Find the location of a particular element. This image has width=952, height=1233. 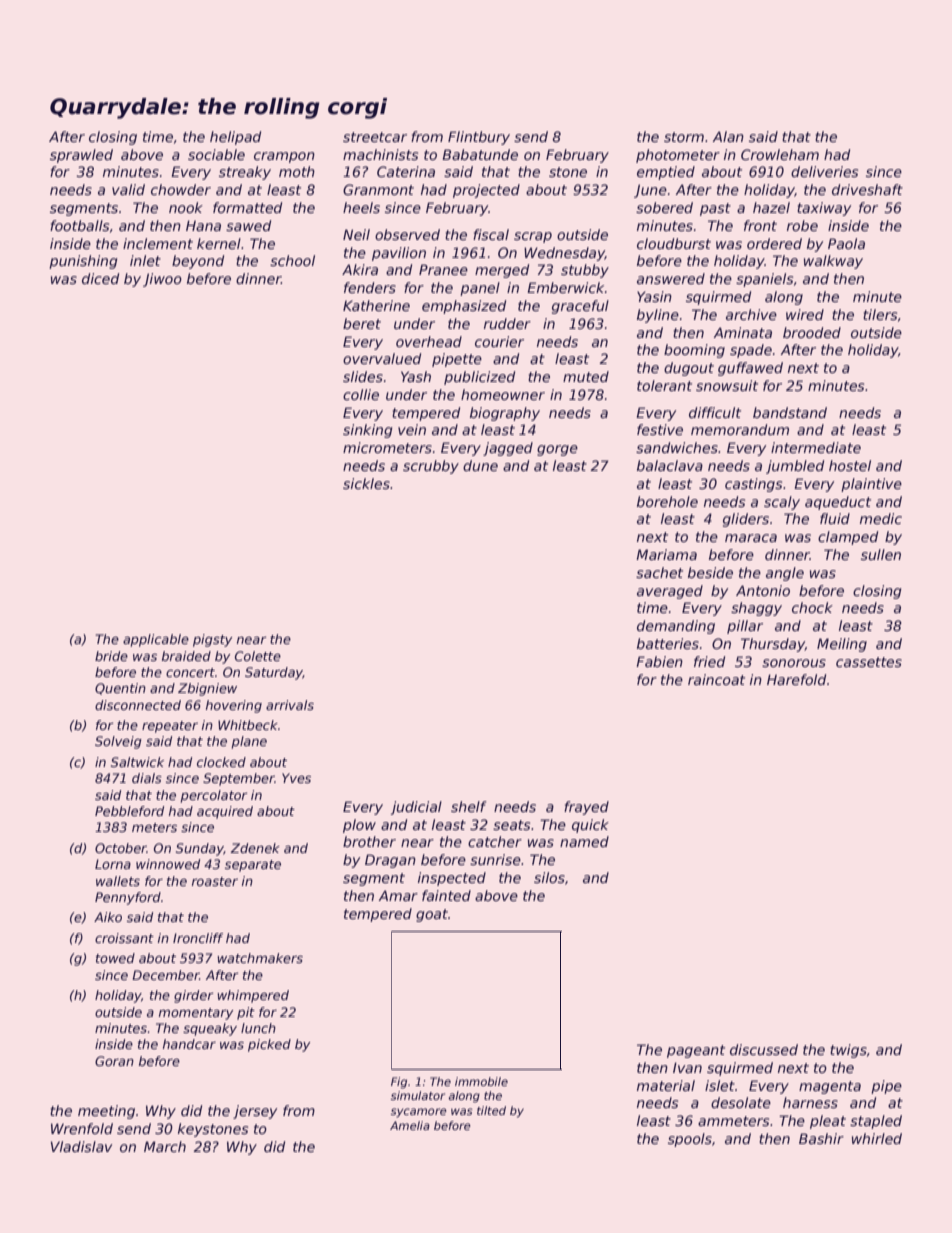

Alan is located at coordinates (728, 136).
